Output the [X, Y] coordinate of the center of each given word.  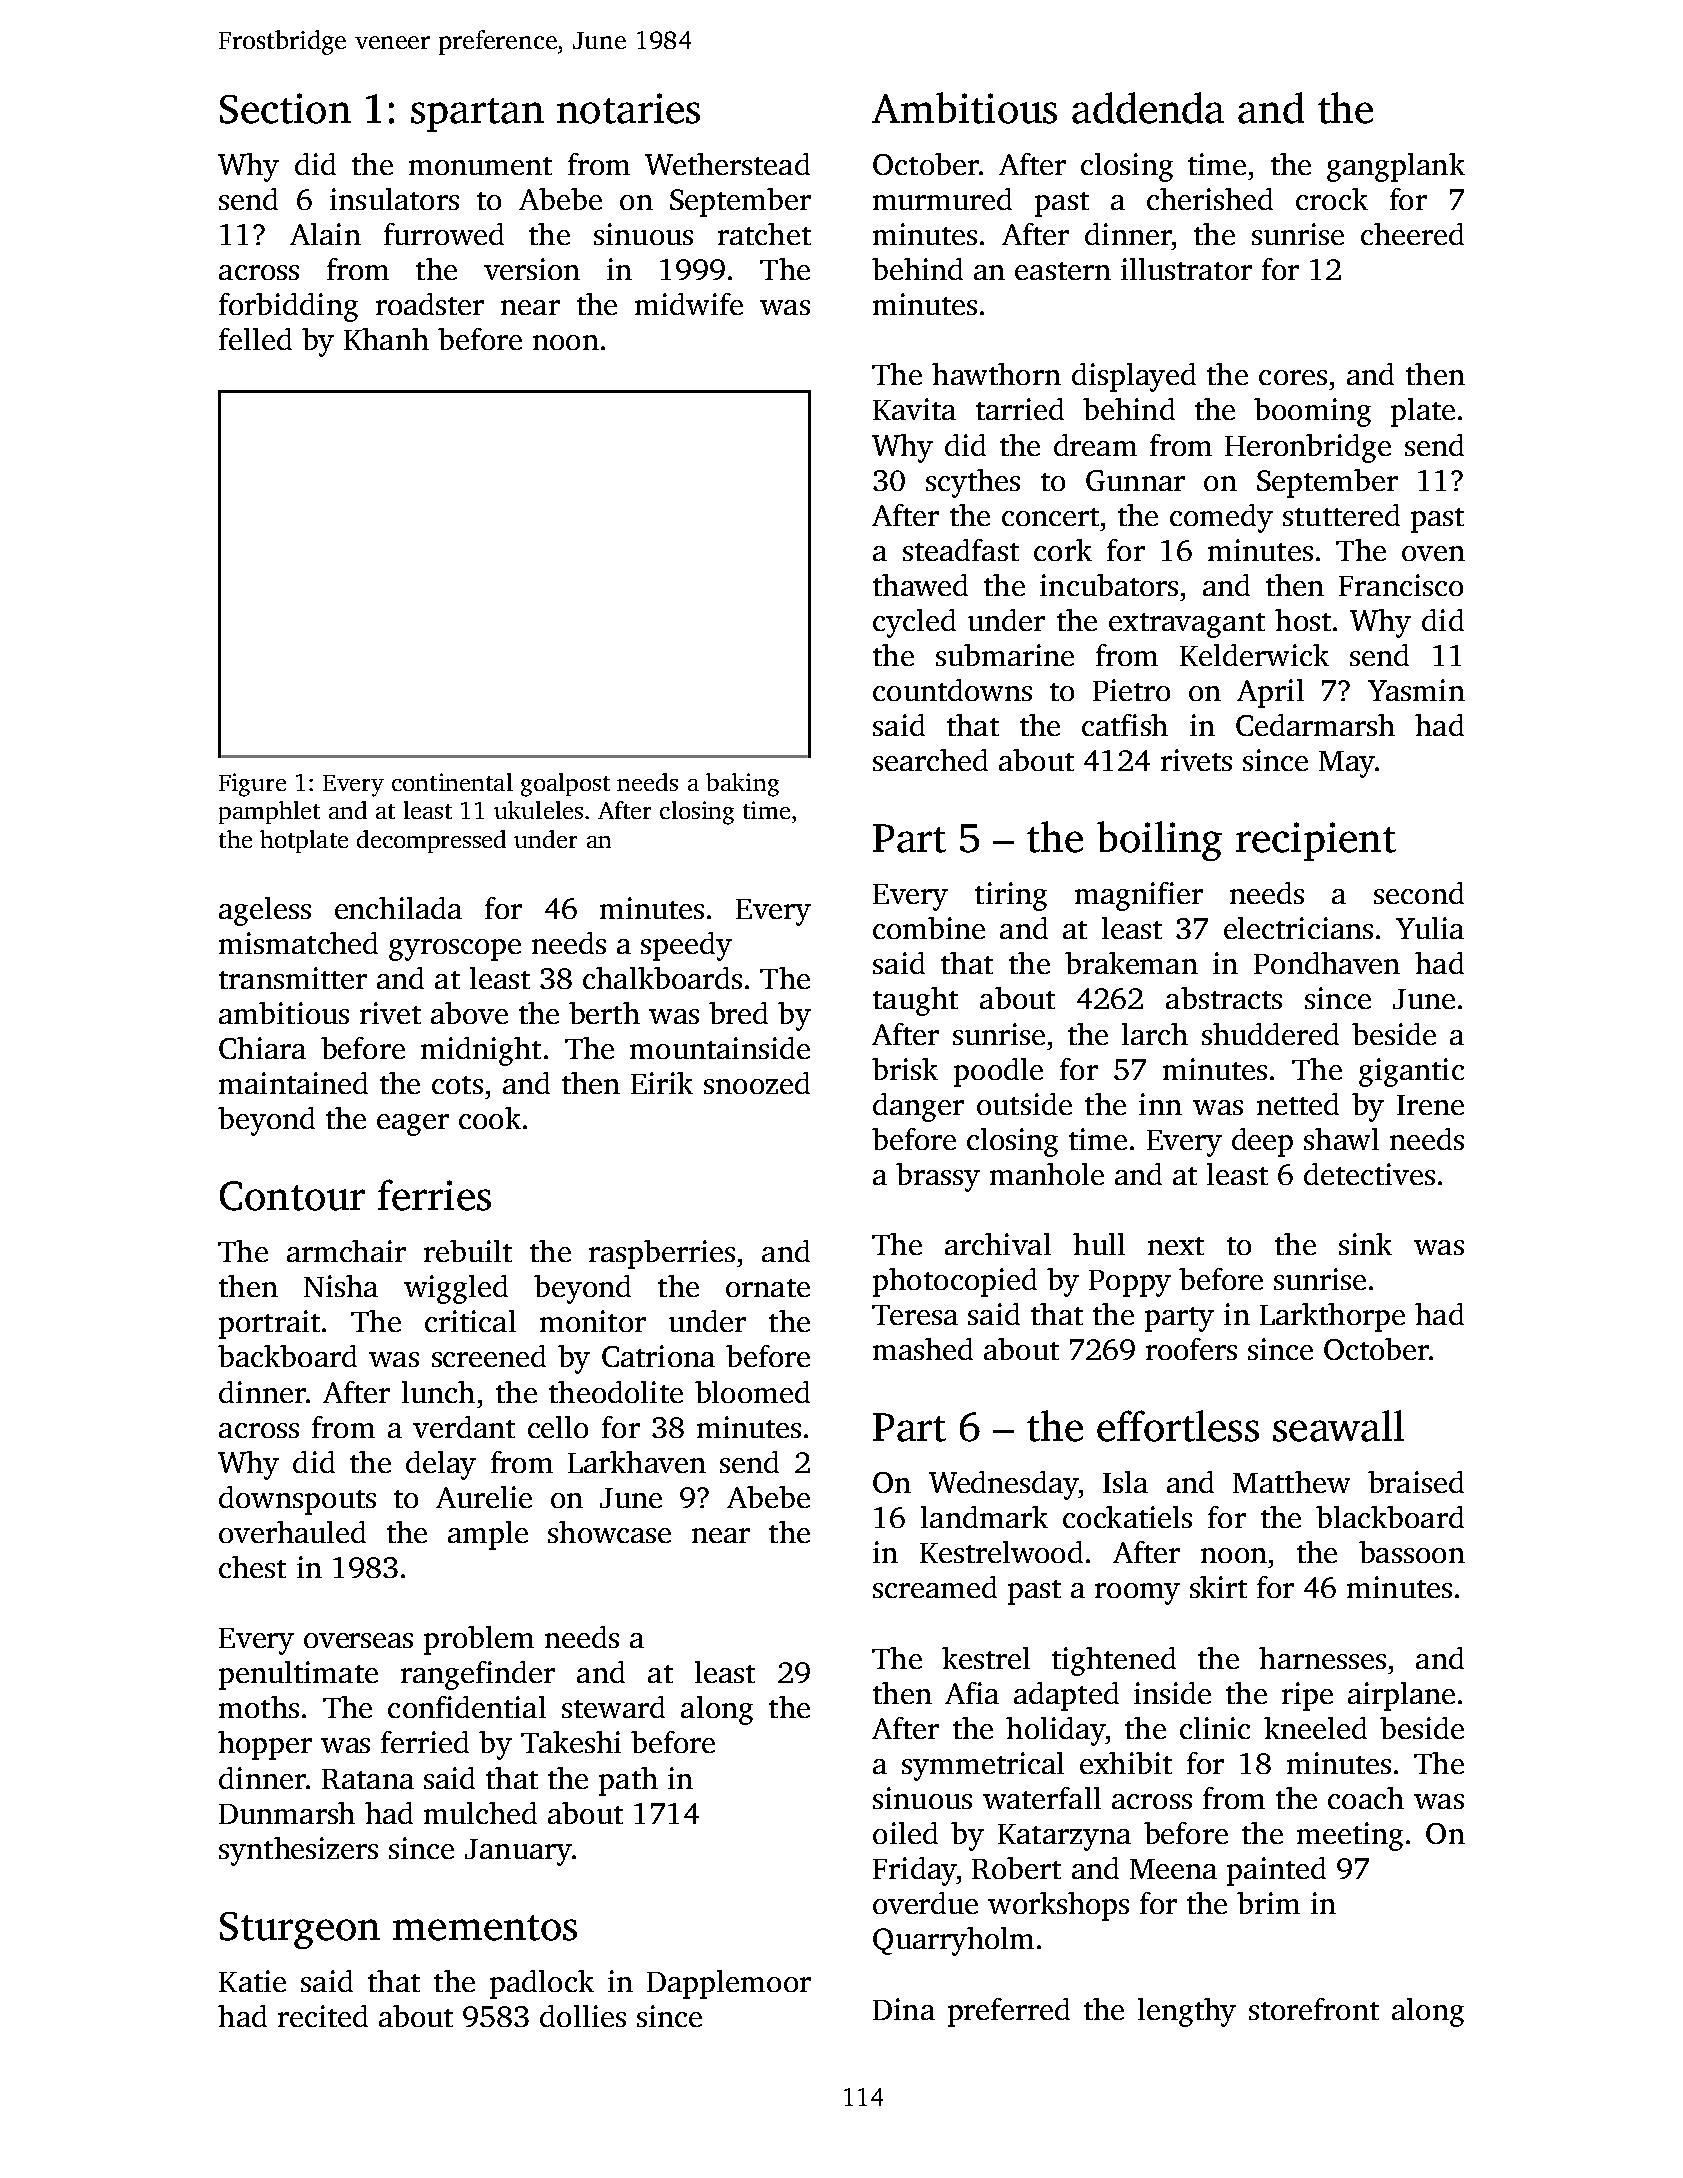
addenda [1148, 108]
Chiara [262, 1048]
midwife [689, 304]
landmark [984, 1517]
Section [285, 108]
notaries [628, 108]
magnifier [1139, 896]
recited [323, 2016]
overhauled [292, 1532]
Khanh [386, 339]
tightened [1114, 1661]
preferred [1009, 2012]
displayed [1134, 377]
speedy [686, 946]
